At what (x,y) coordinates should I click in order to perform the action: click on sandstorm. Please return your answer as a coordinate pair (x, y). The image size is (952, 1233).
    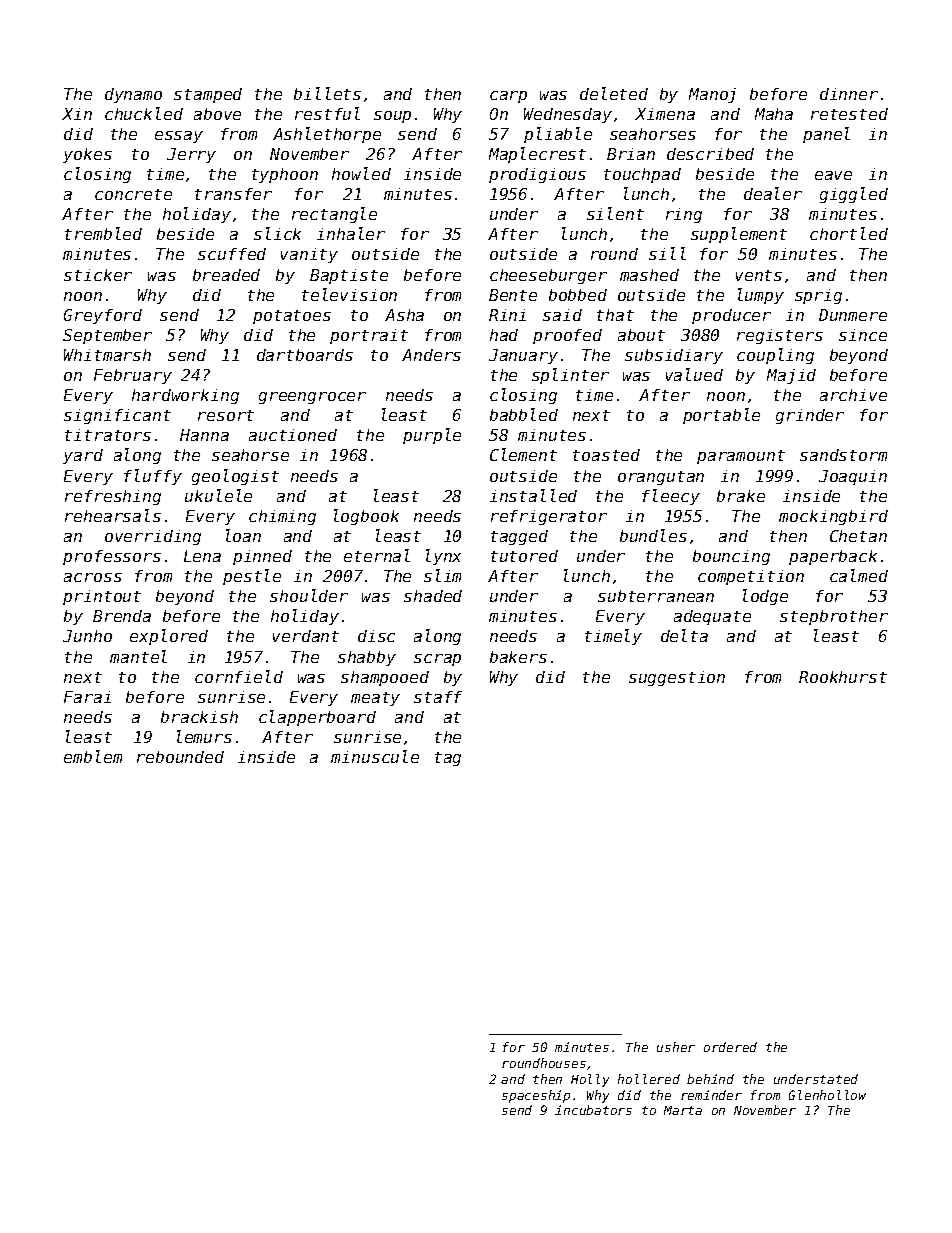
    Looking at the image, I should click on (843, 455).
